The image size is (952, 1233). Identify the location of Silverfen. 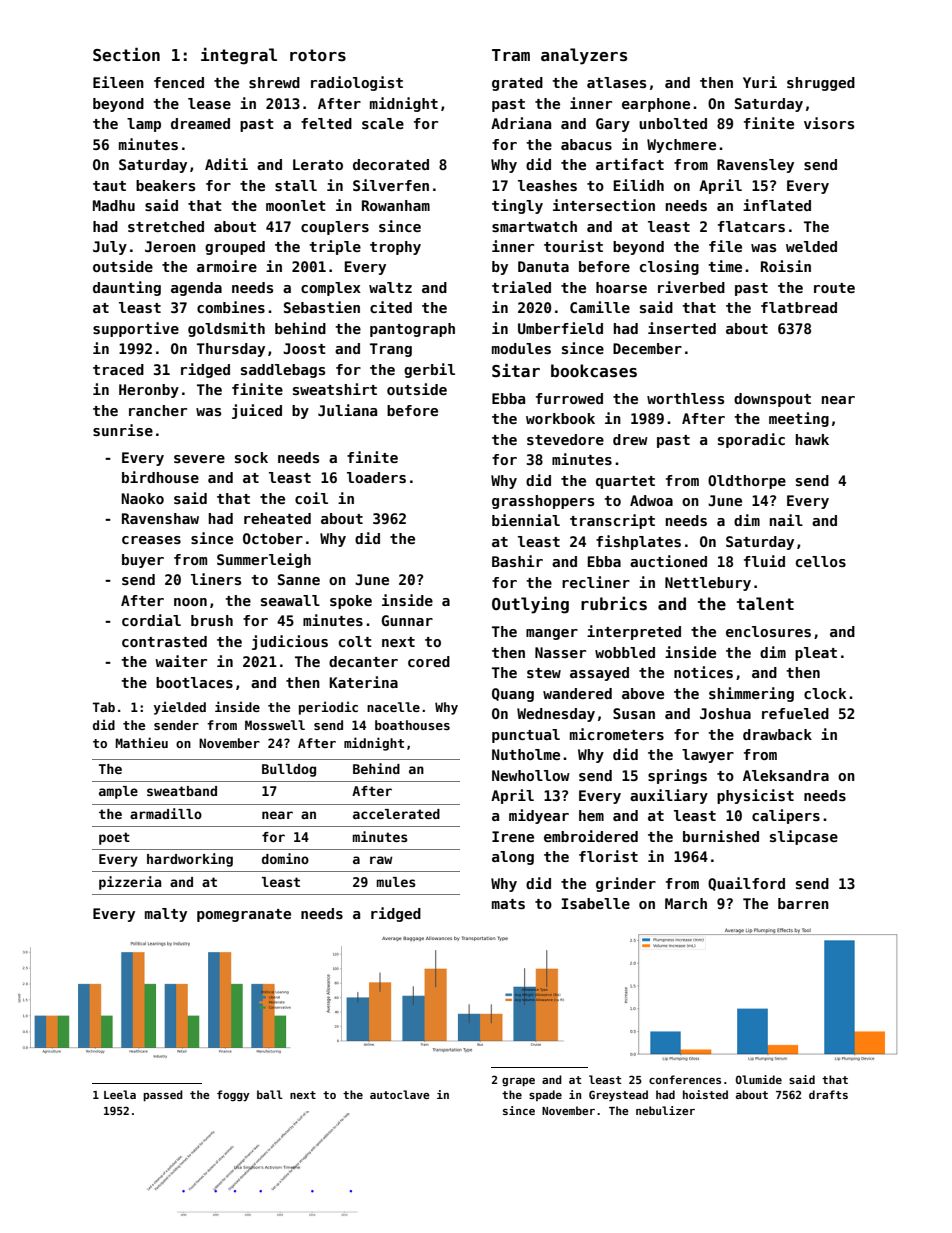
(391, 185).
